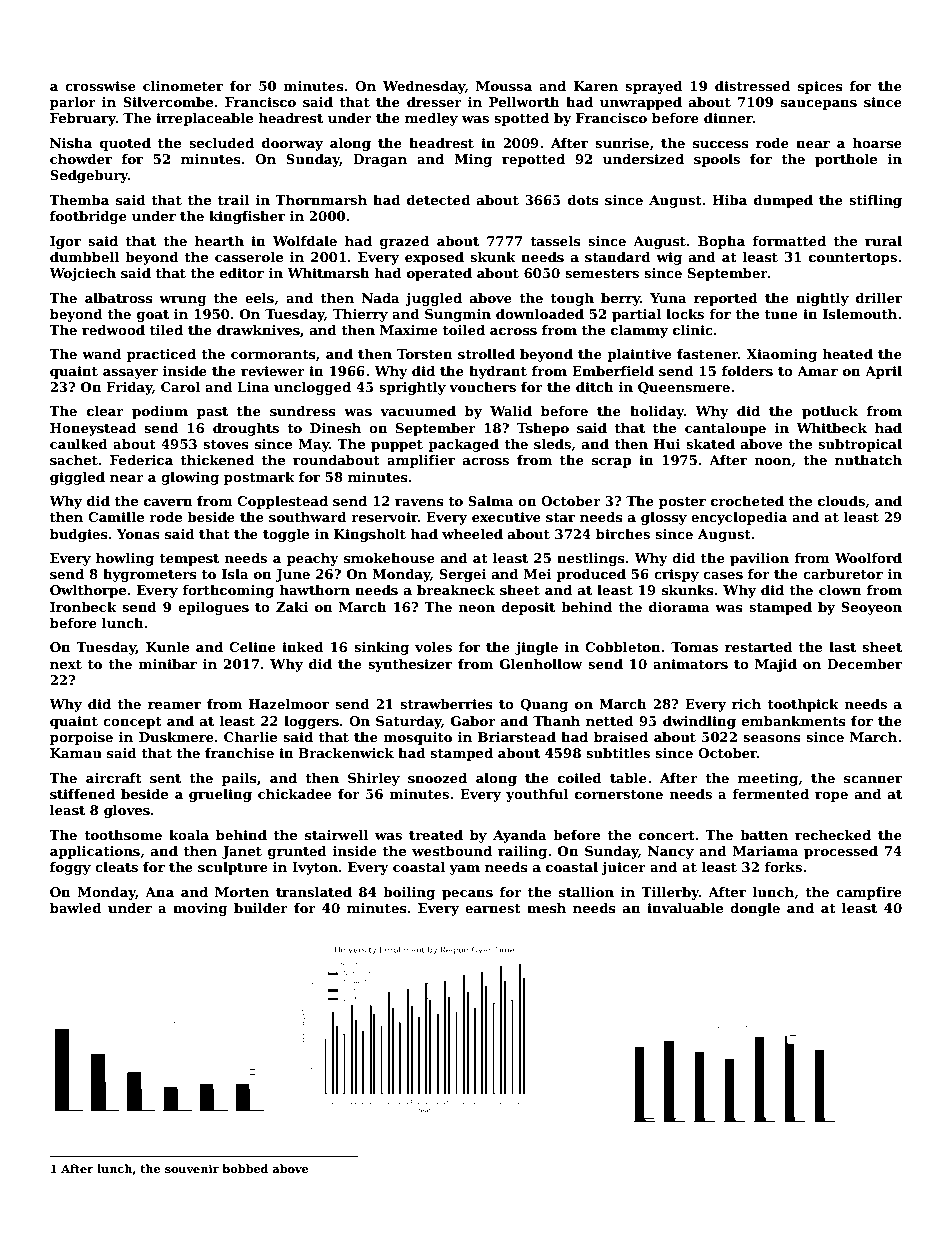 This page has width=952, height=1233. What do you see at coordinates (70, 868) in the page?
I see `foggy` at bounding box center [70, 868].
